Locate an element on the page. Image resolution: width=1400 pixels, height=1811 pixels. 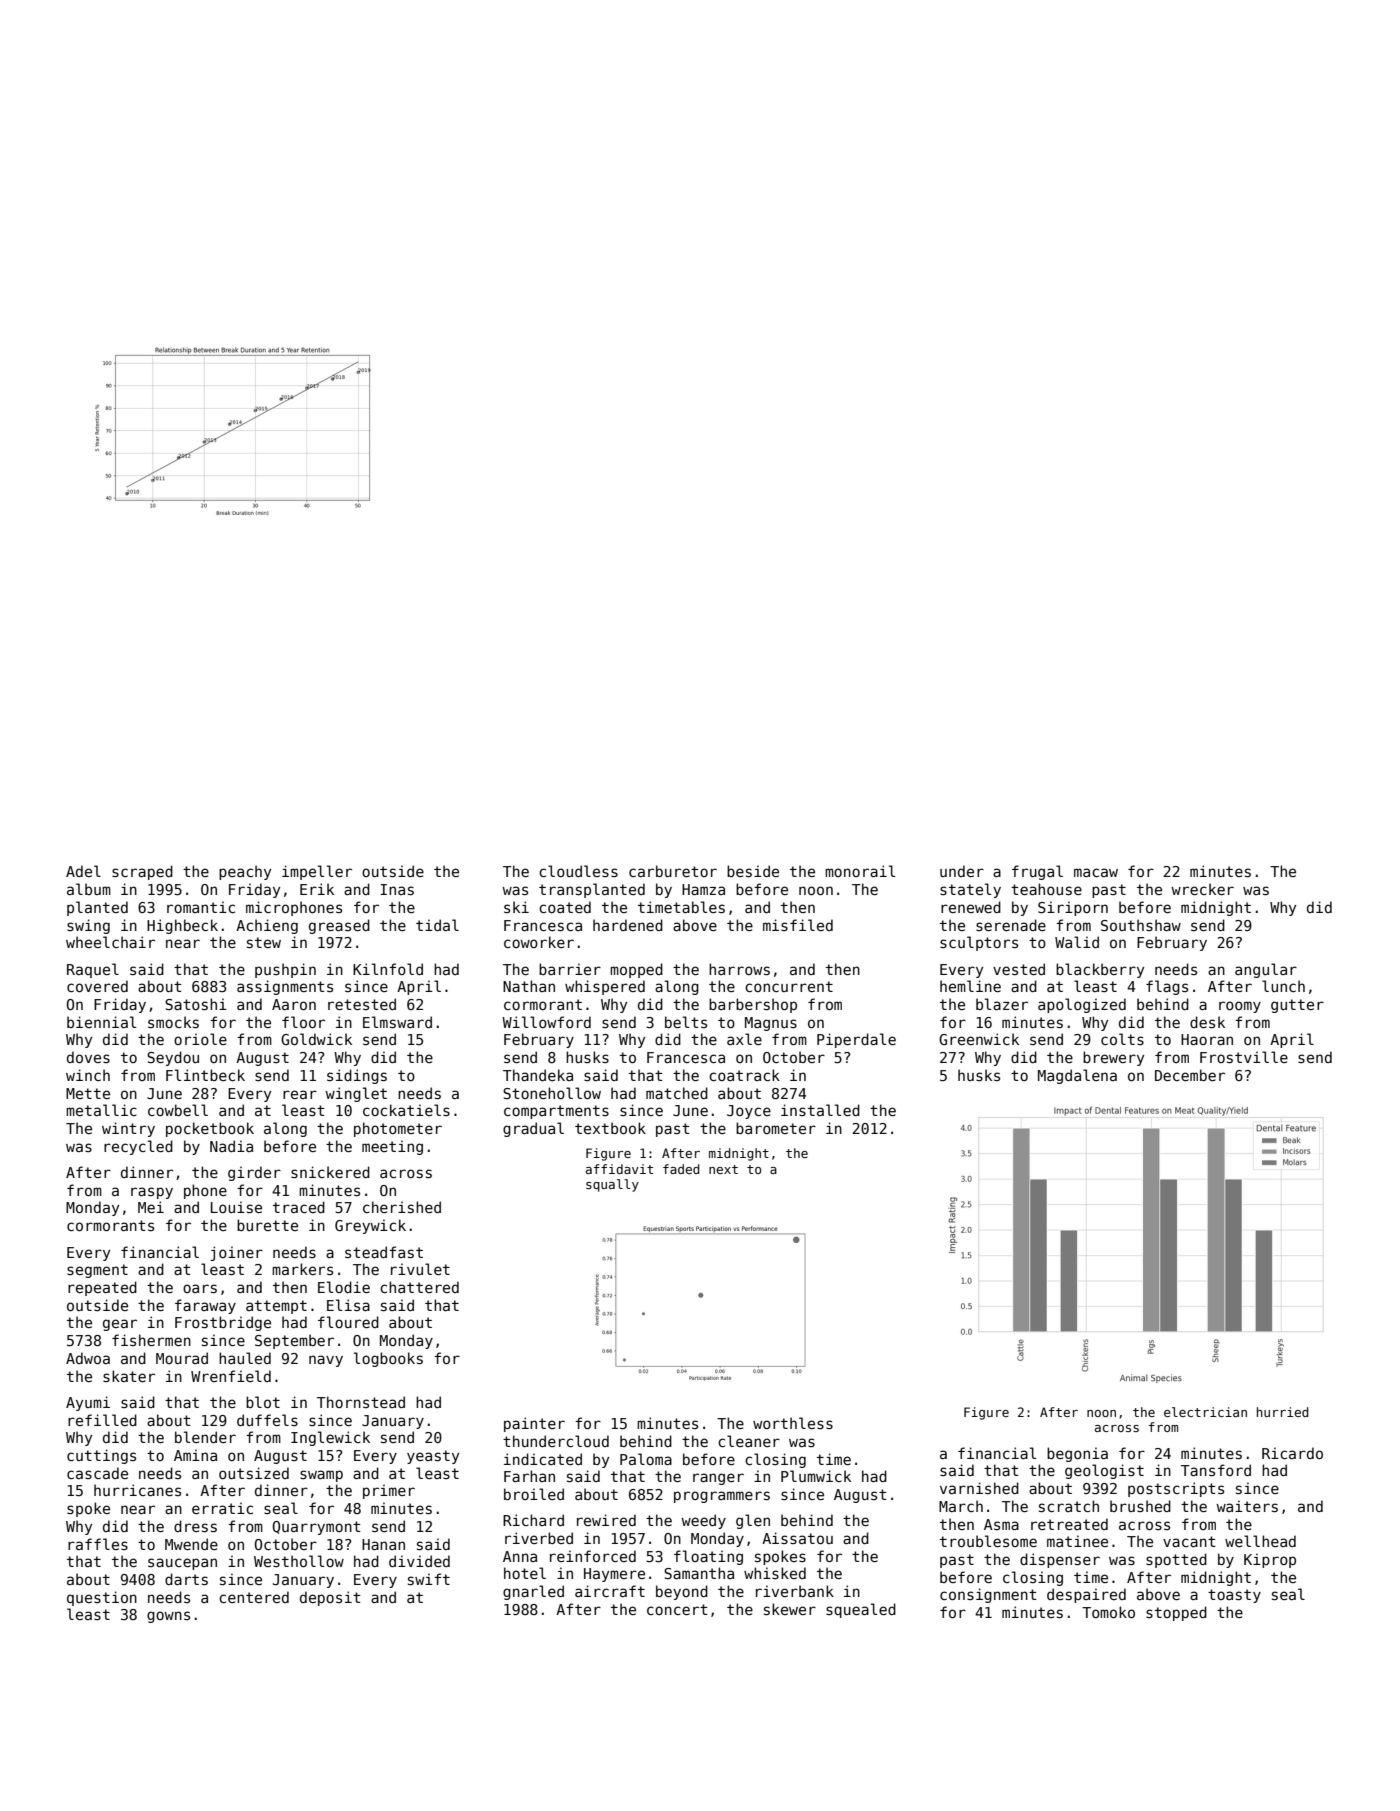
macaw is located at coordinates (1096, 872).
